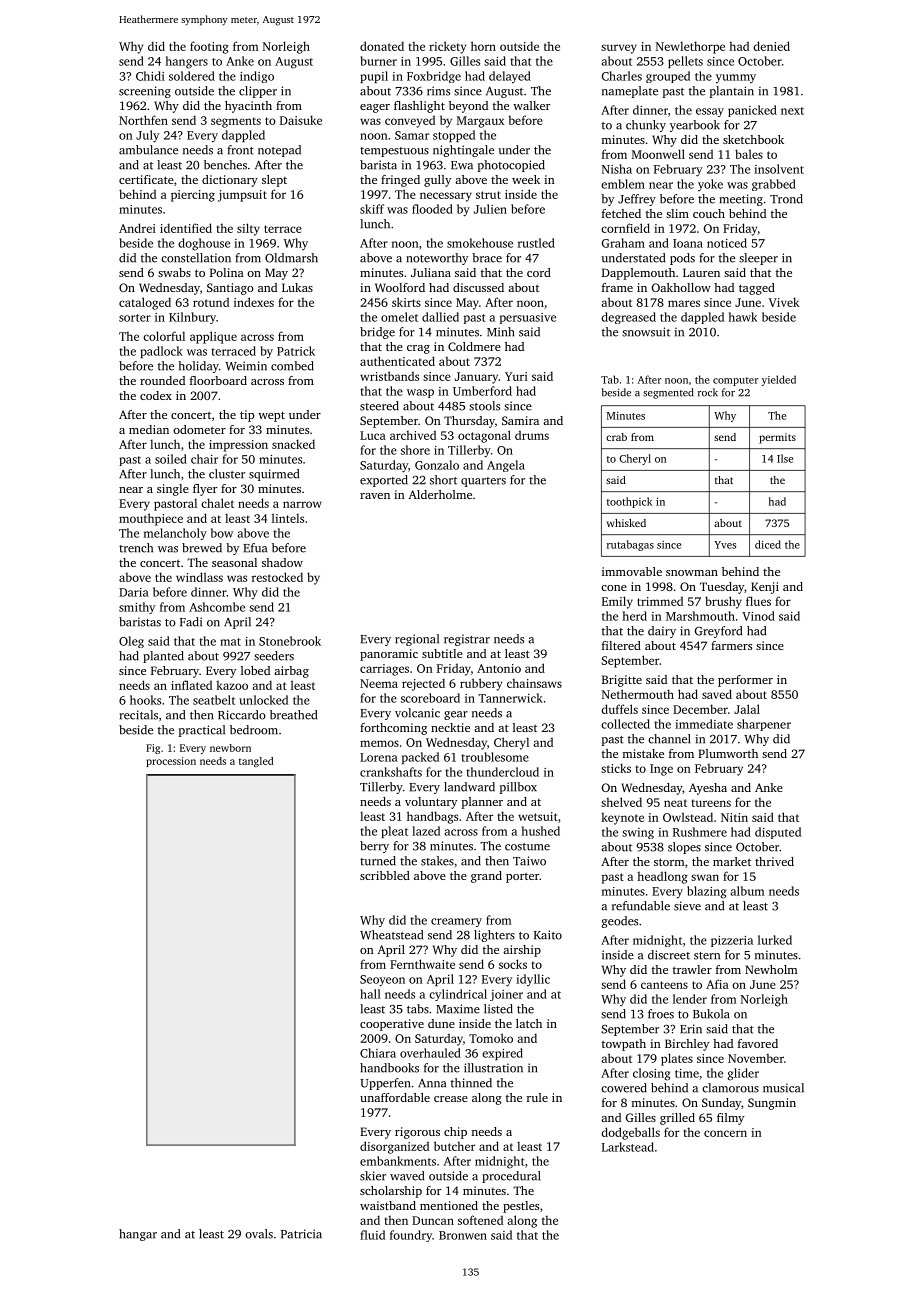 The width and height of the screenshot is (924, 1308). Describe the element at coordinates (646, 126) in the screenshot. I see `chunky` at that location.
